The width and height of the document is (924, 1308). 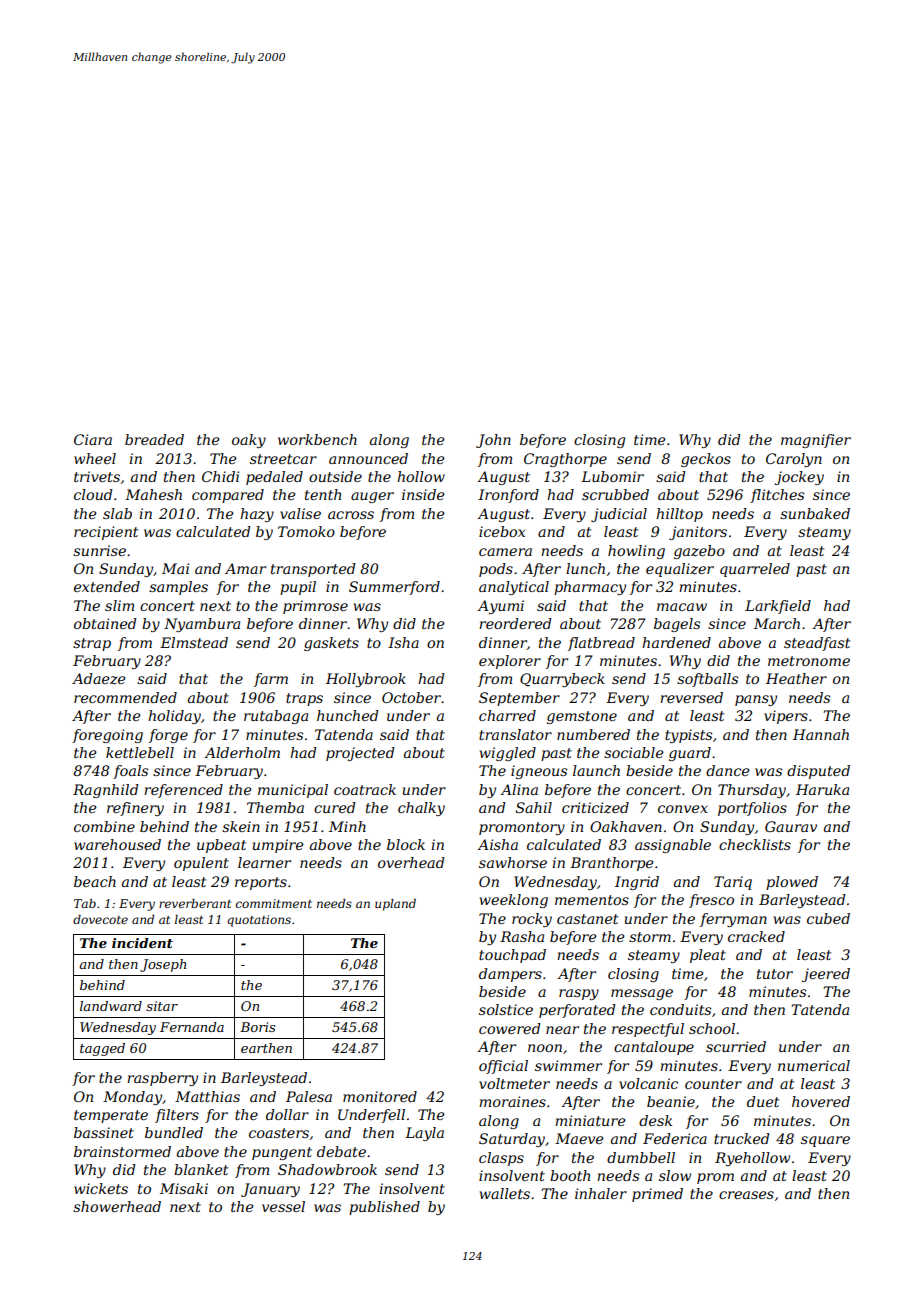 What do you see at coordinates (306, 531) in the document?
I see `Tomoko` at bounding box center [306, 531].
